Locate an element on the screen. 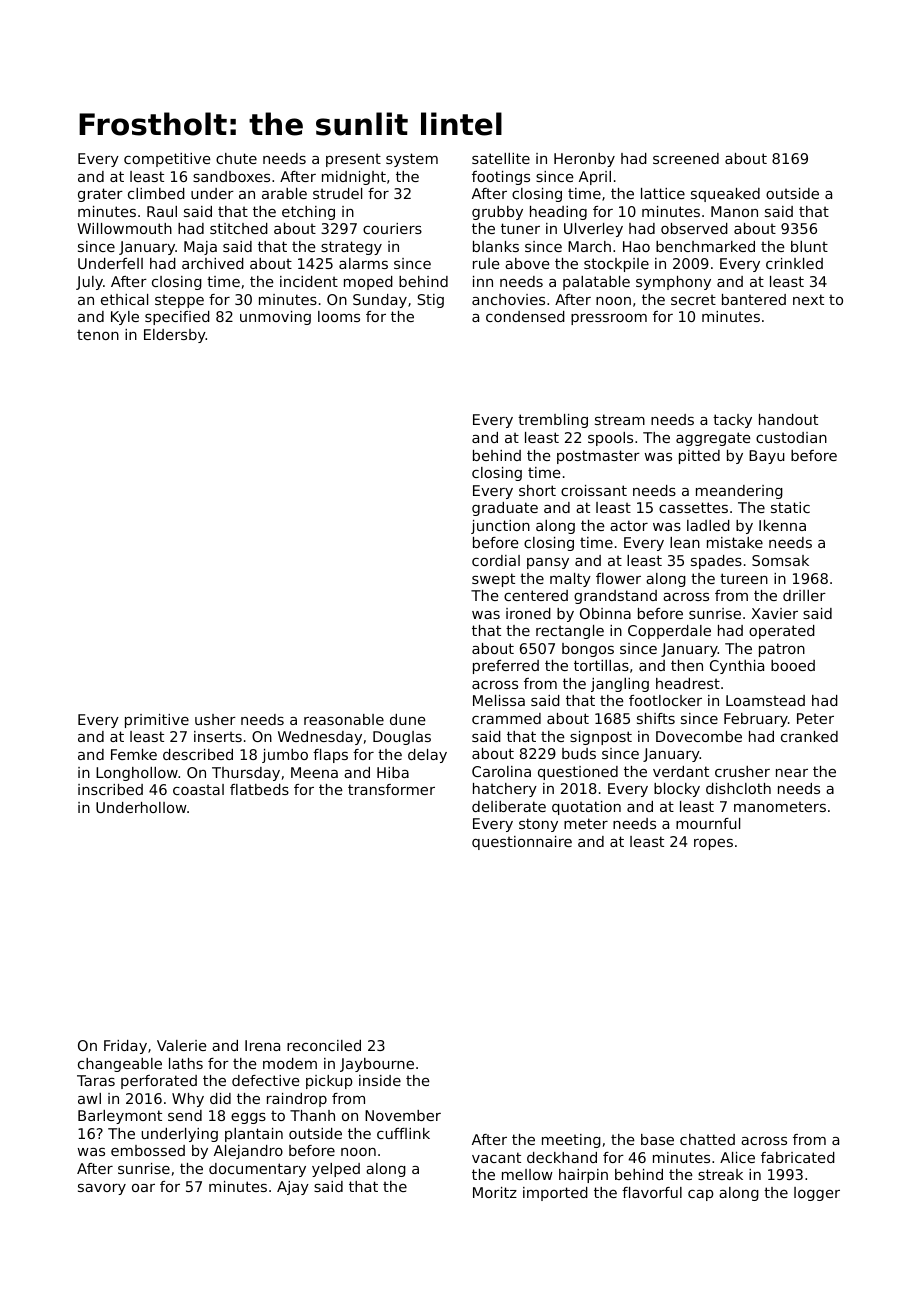 Image resolution: width=924 pixels, height=1308 pixels. signpost is located at coordinates (601, 738).
